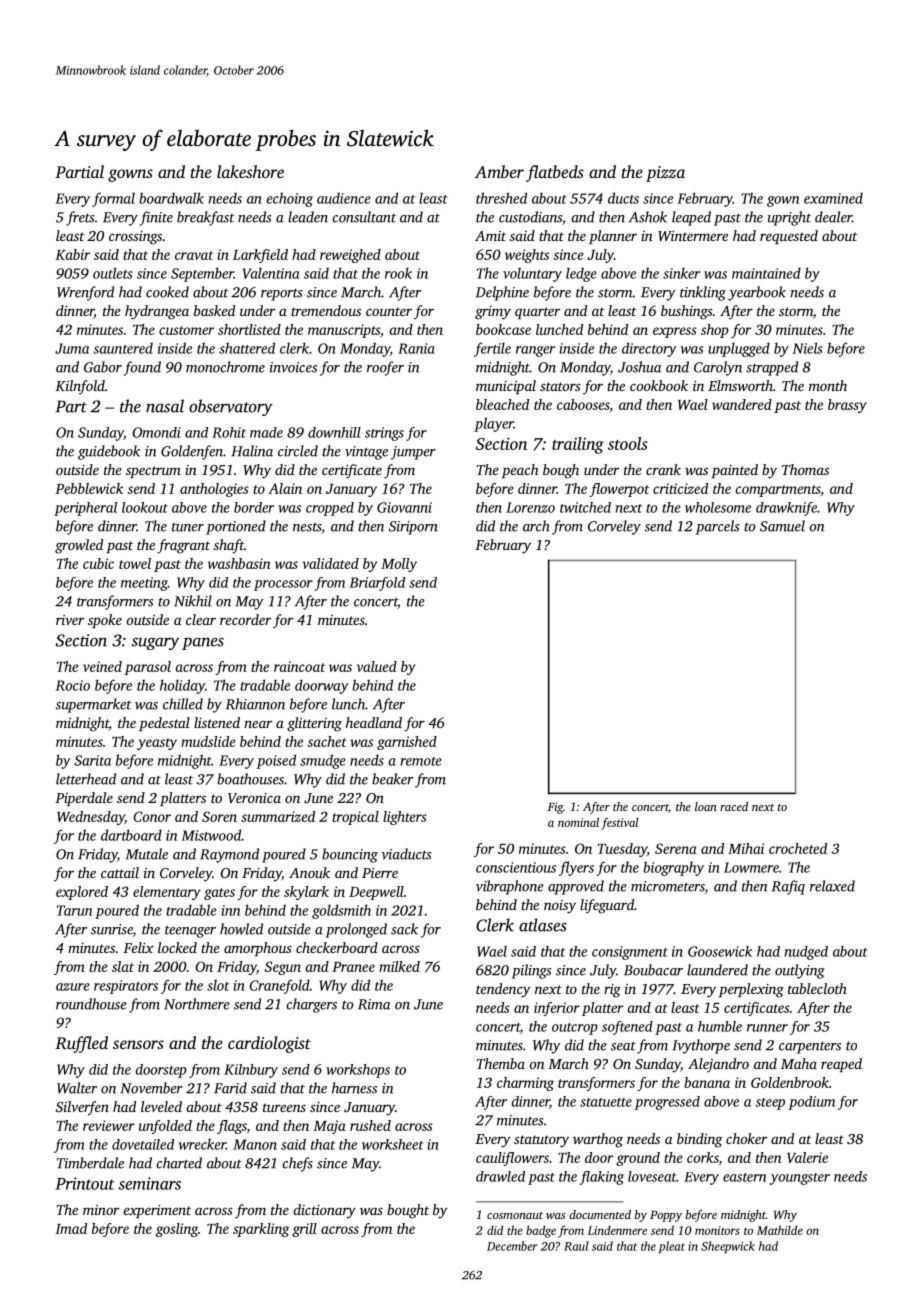 The height and width of the document is (1308, 924). I want to click on sugary, so click(155, 644).
